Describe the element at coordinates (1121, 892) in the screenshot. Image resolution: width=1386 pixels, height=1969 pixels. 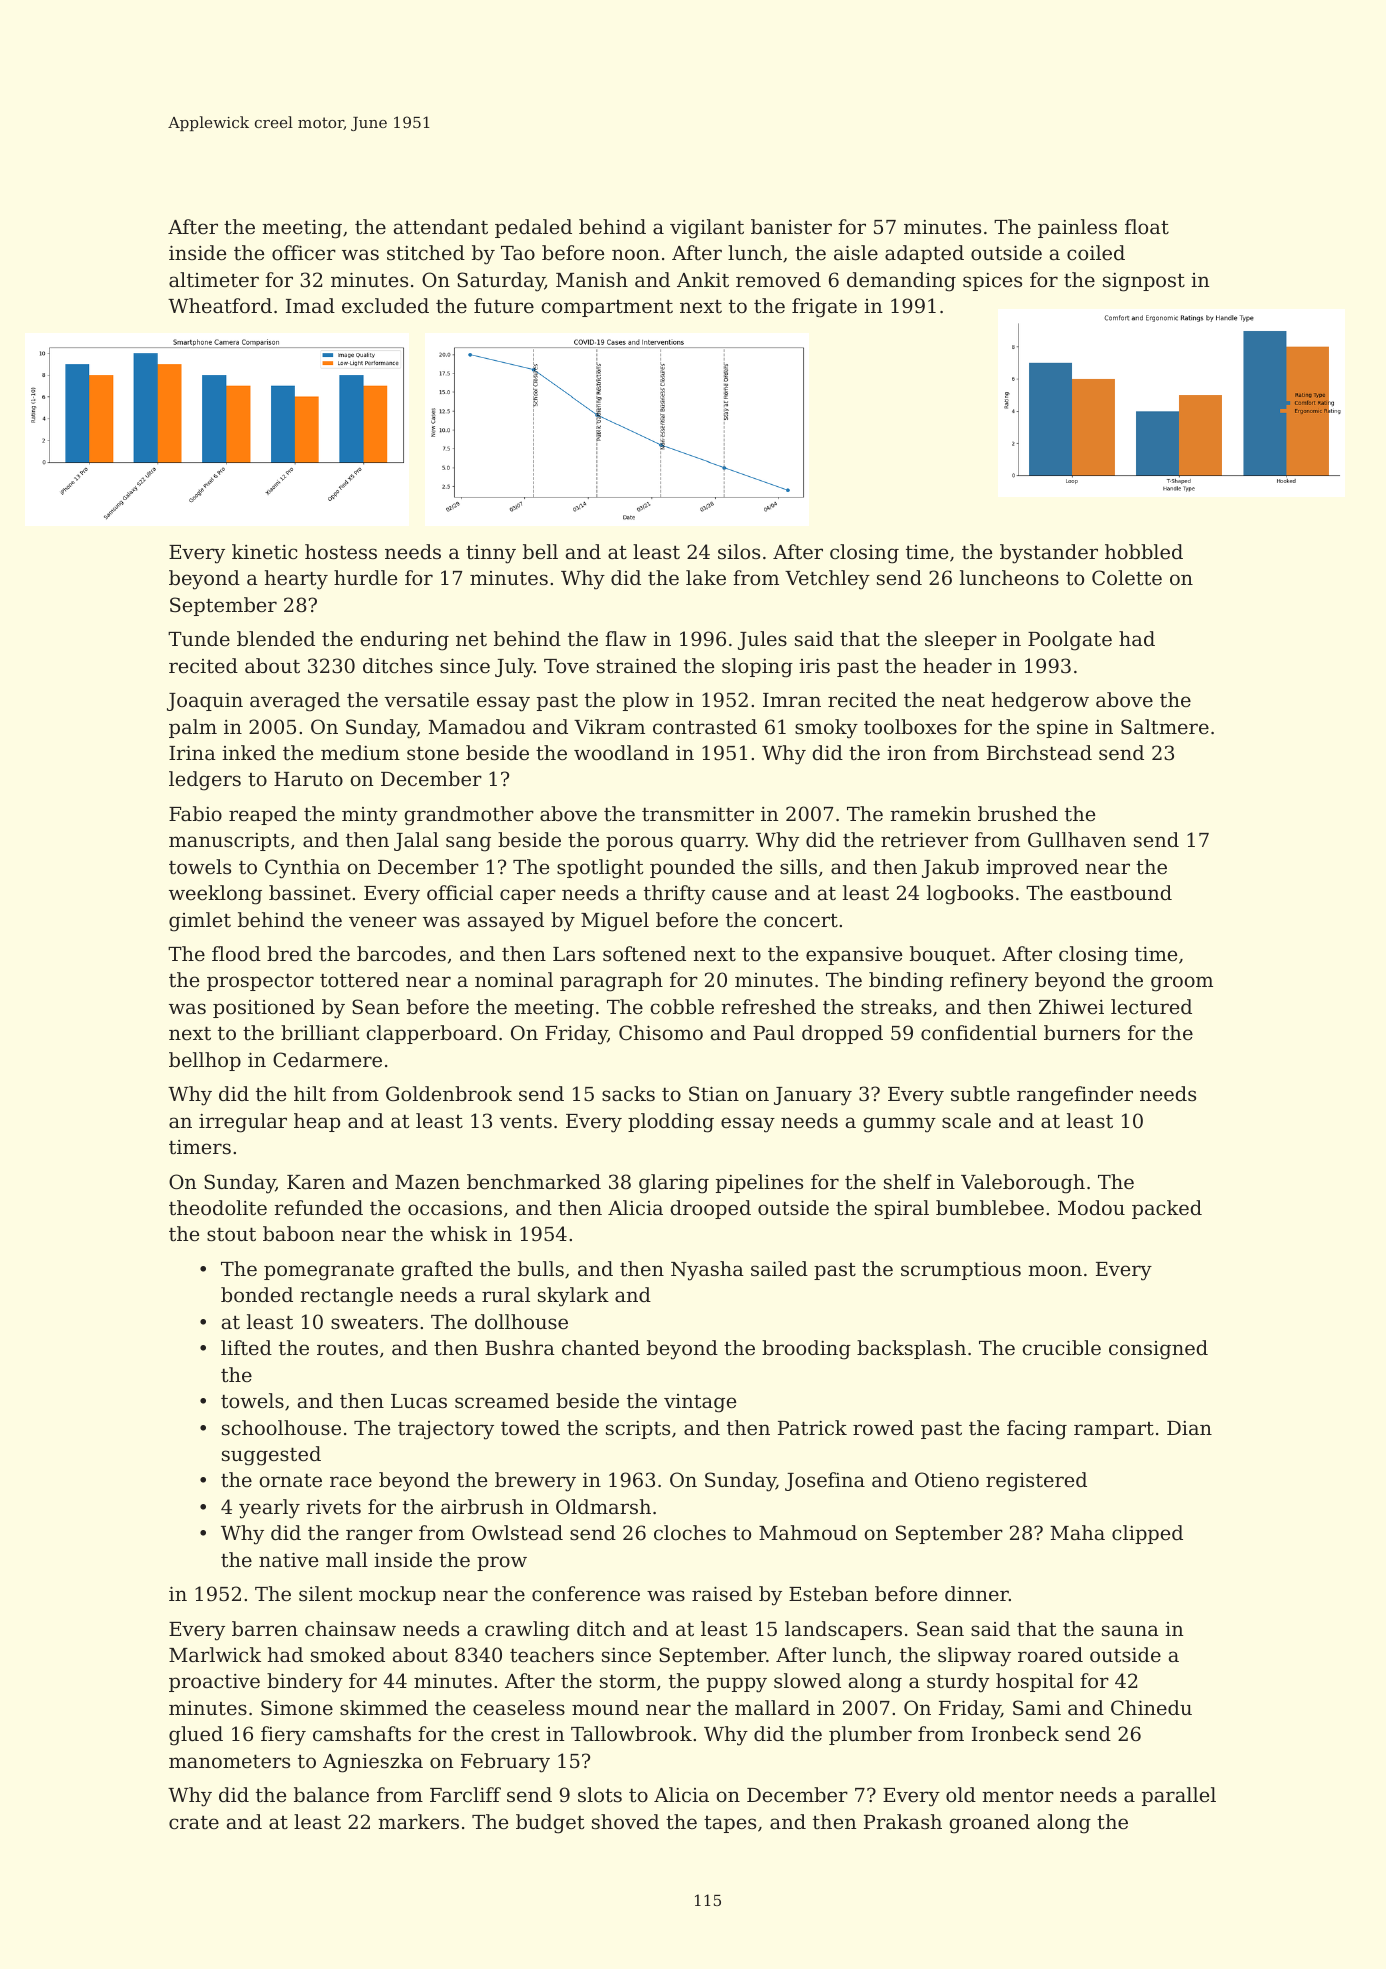
I see `eastbound` at that location.
